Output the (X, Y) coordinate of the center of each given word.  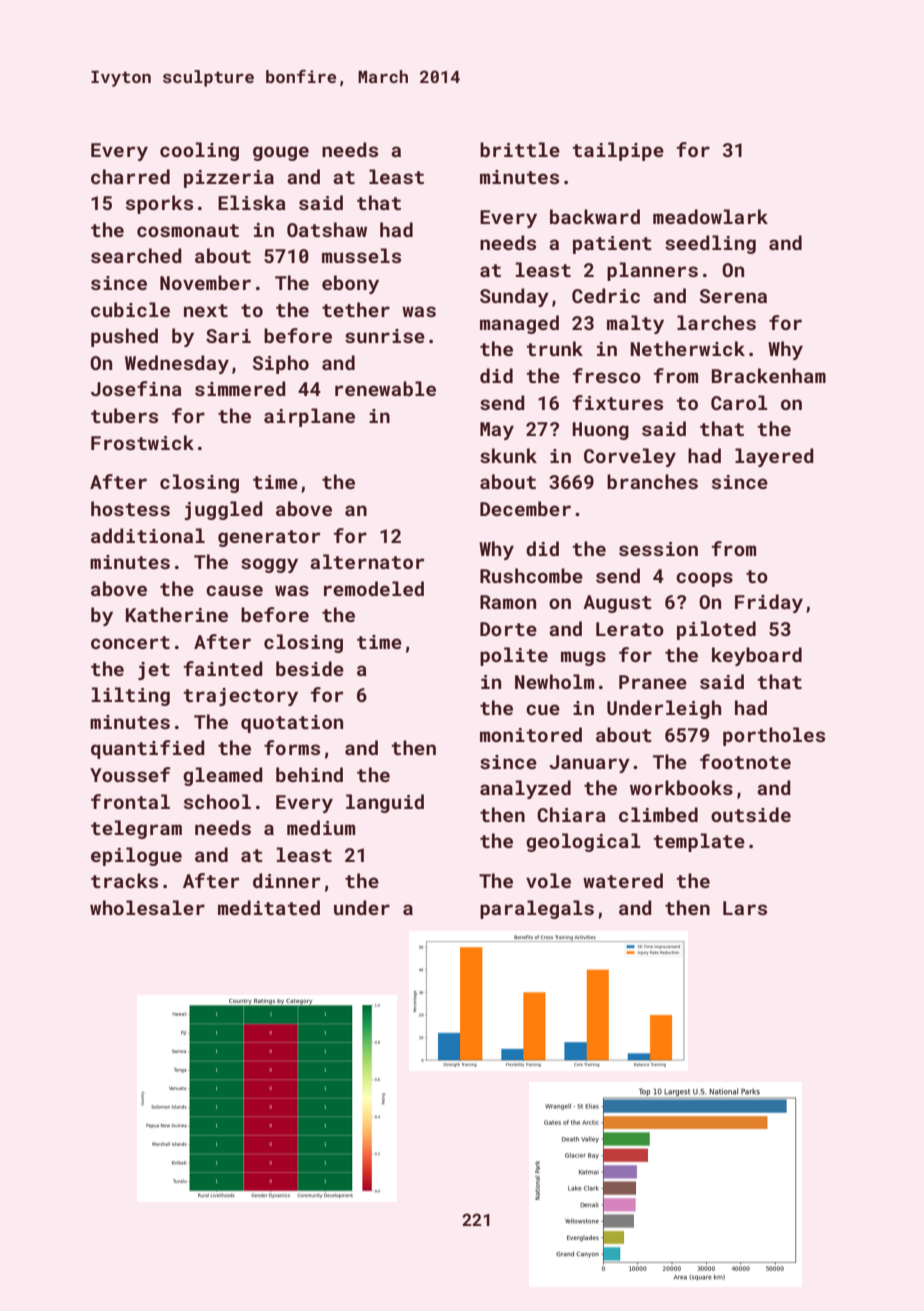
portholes (774, 736)
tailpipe (618, 151)
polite (514, 656)
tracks (124, 880)
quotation (292, 724)
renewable (385, 388)
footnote (745, 761)
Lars (745, 908)
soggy (269, 565)
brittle (520, 149)
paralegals (537, 909)
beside (310, 668)
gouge (281, 153)
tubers (124, 415)
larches (716, 322)
